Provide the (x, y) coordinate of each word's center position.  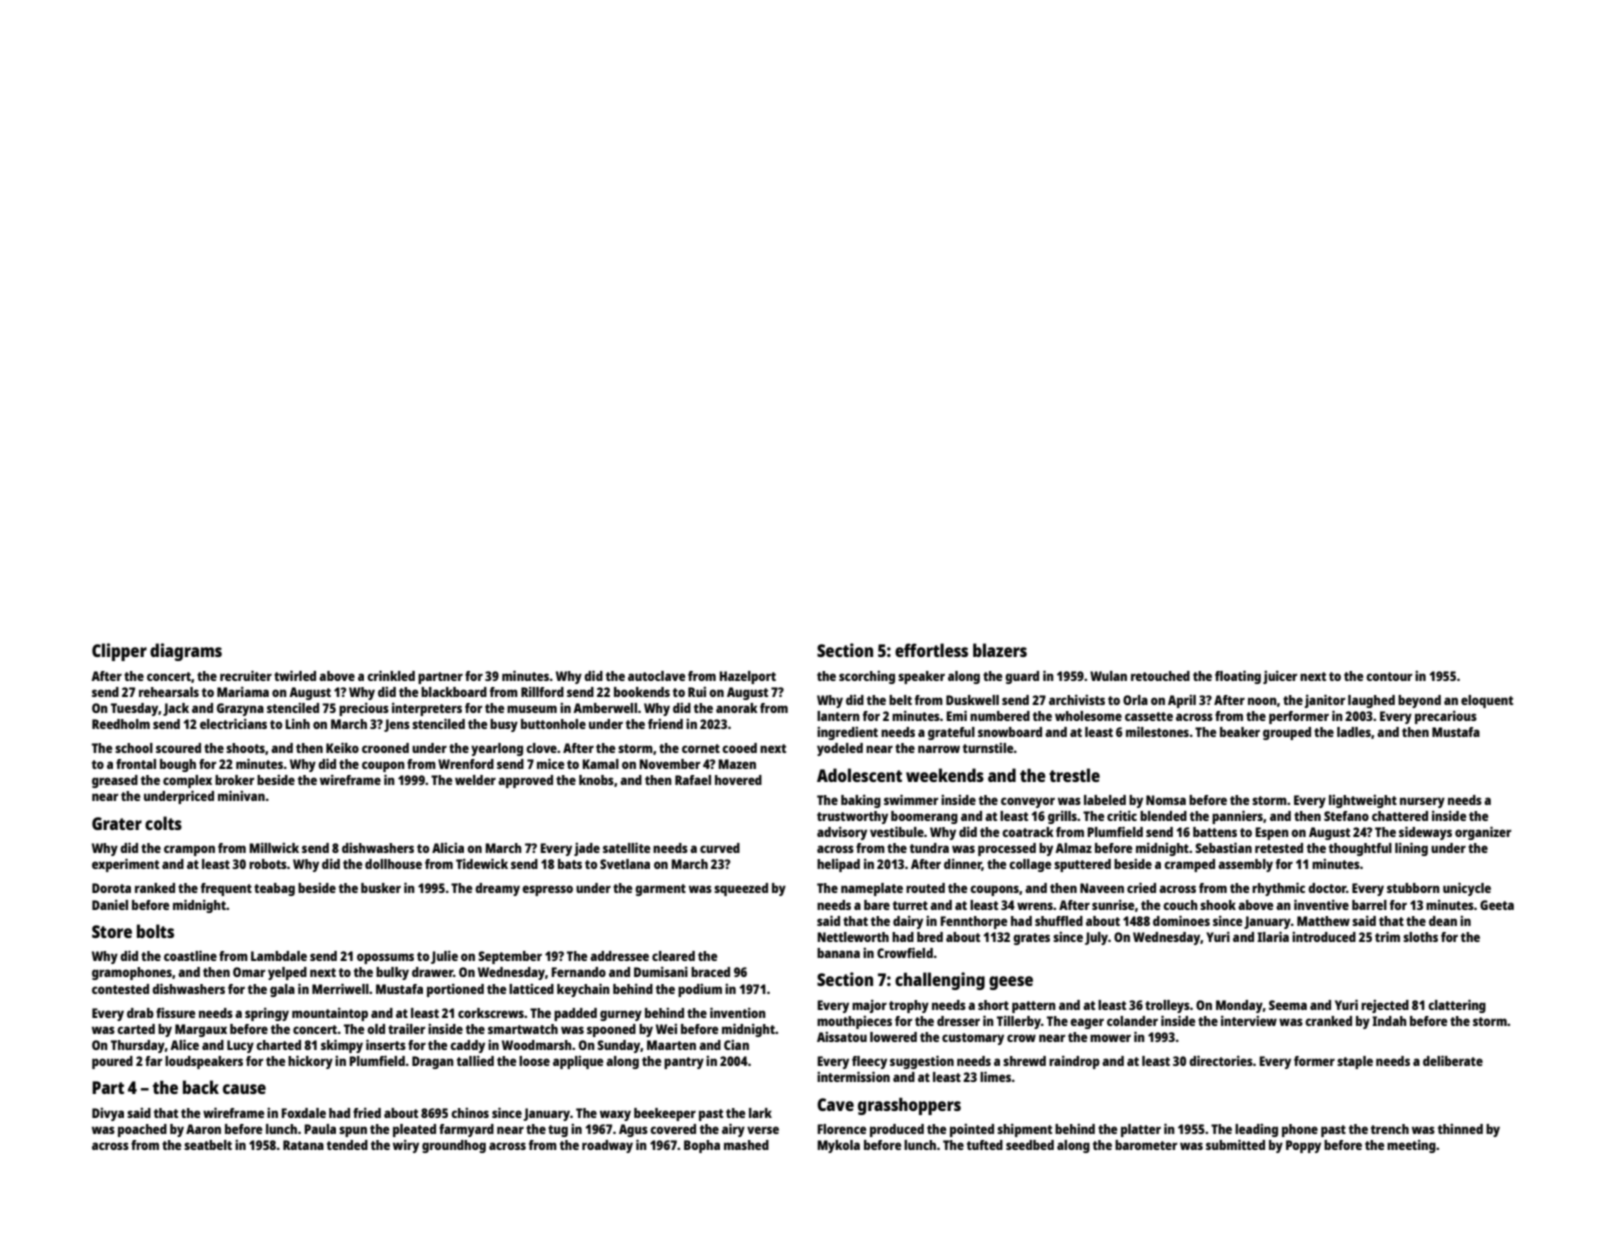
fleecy (869, 1062)
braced (710, 972)
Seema (1288, 1005)
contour (1389, 676)
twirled (295, 675)
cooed (739, 748)
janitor (1324, 701)
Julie (444, 957)
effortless (931, 650)
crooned (385, 748)
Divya (108, 1114)
